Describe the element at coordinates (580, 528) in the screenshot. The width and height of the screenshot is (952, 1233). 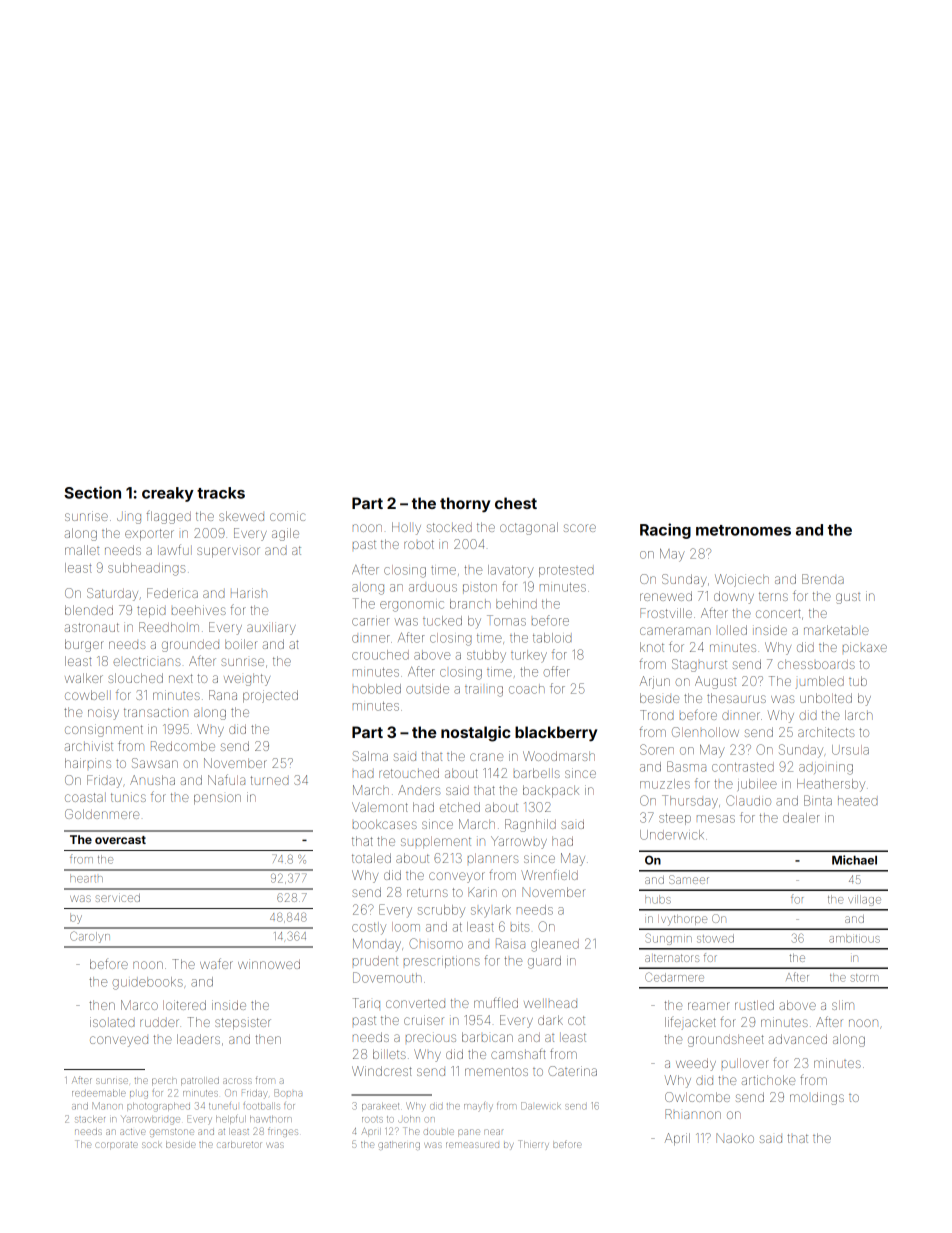
I see `score` at that location.
